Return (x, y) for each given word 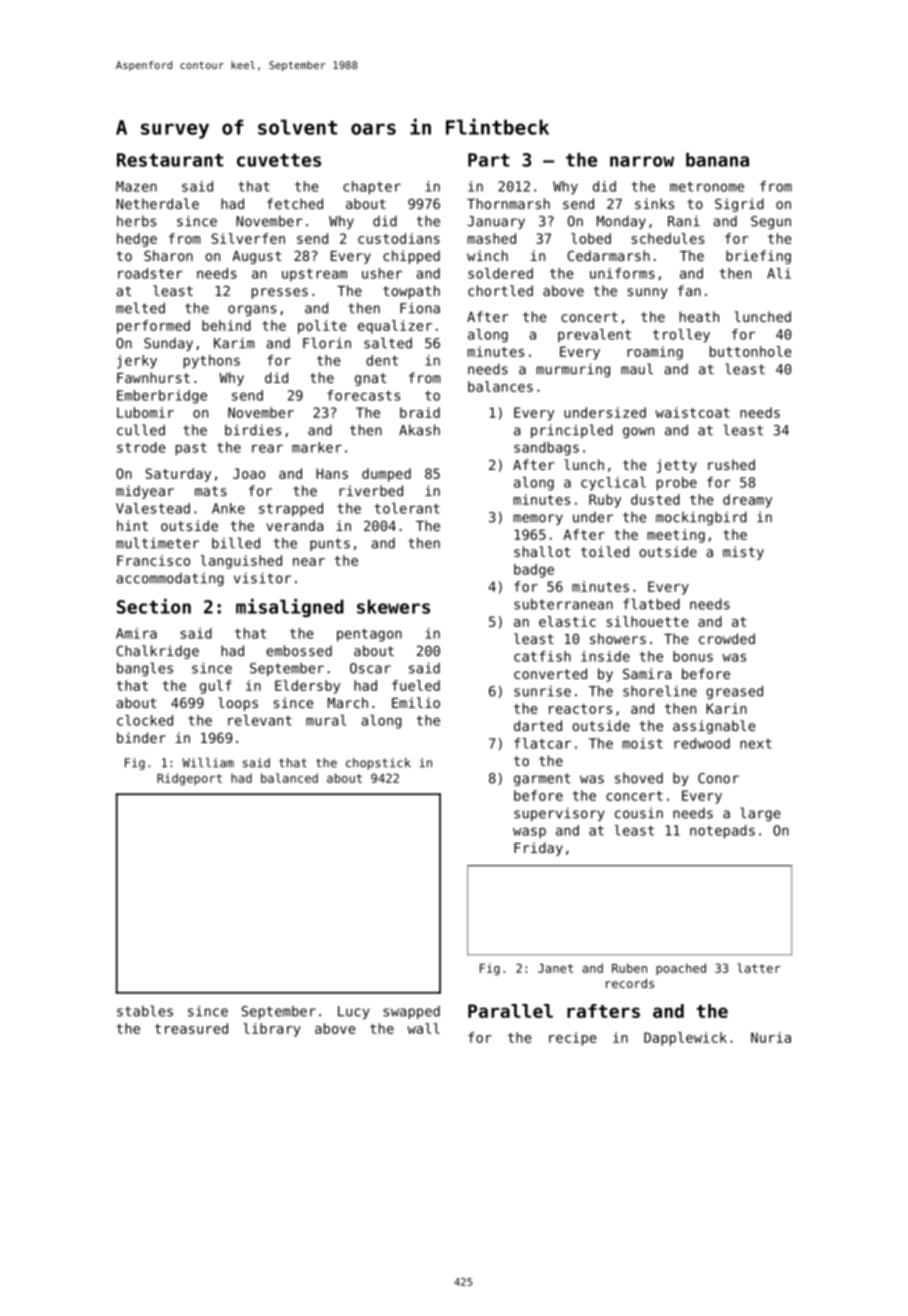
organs (252, 310)
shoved (639, 778)
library (272, 1030)
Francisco (153, 560)
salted (388, 343)
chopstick (378, 764)
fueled (416, 685)
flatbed (651, 604)
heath (699, 316)
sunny (648, 293)
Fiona (420, 308)
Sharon (168, 255)
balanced (289, 778)
